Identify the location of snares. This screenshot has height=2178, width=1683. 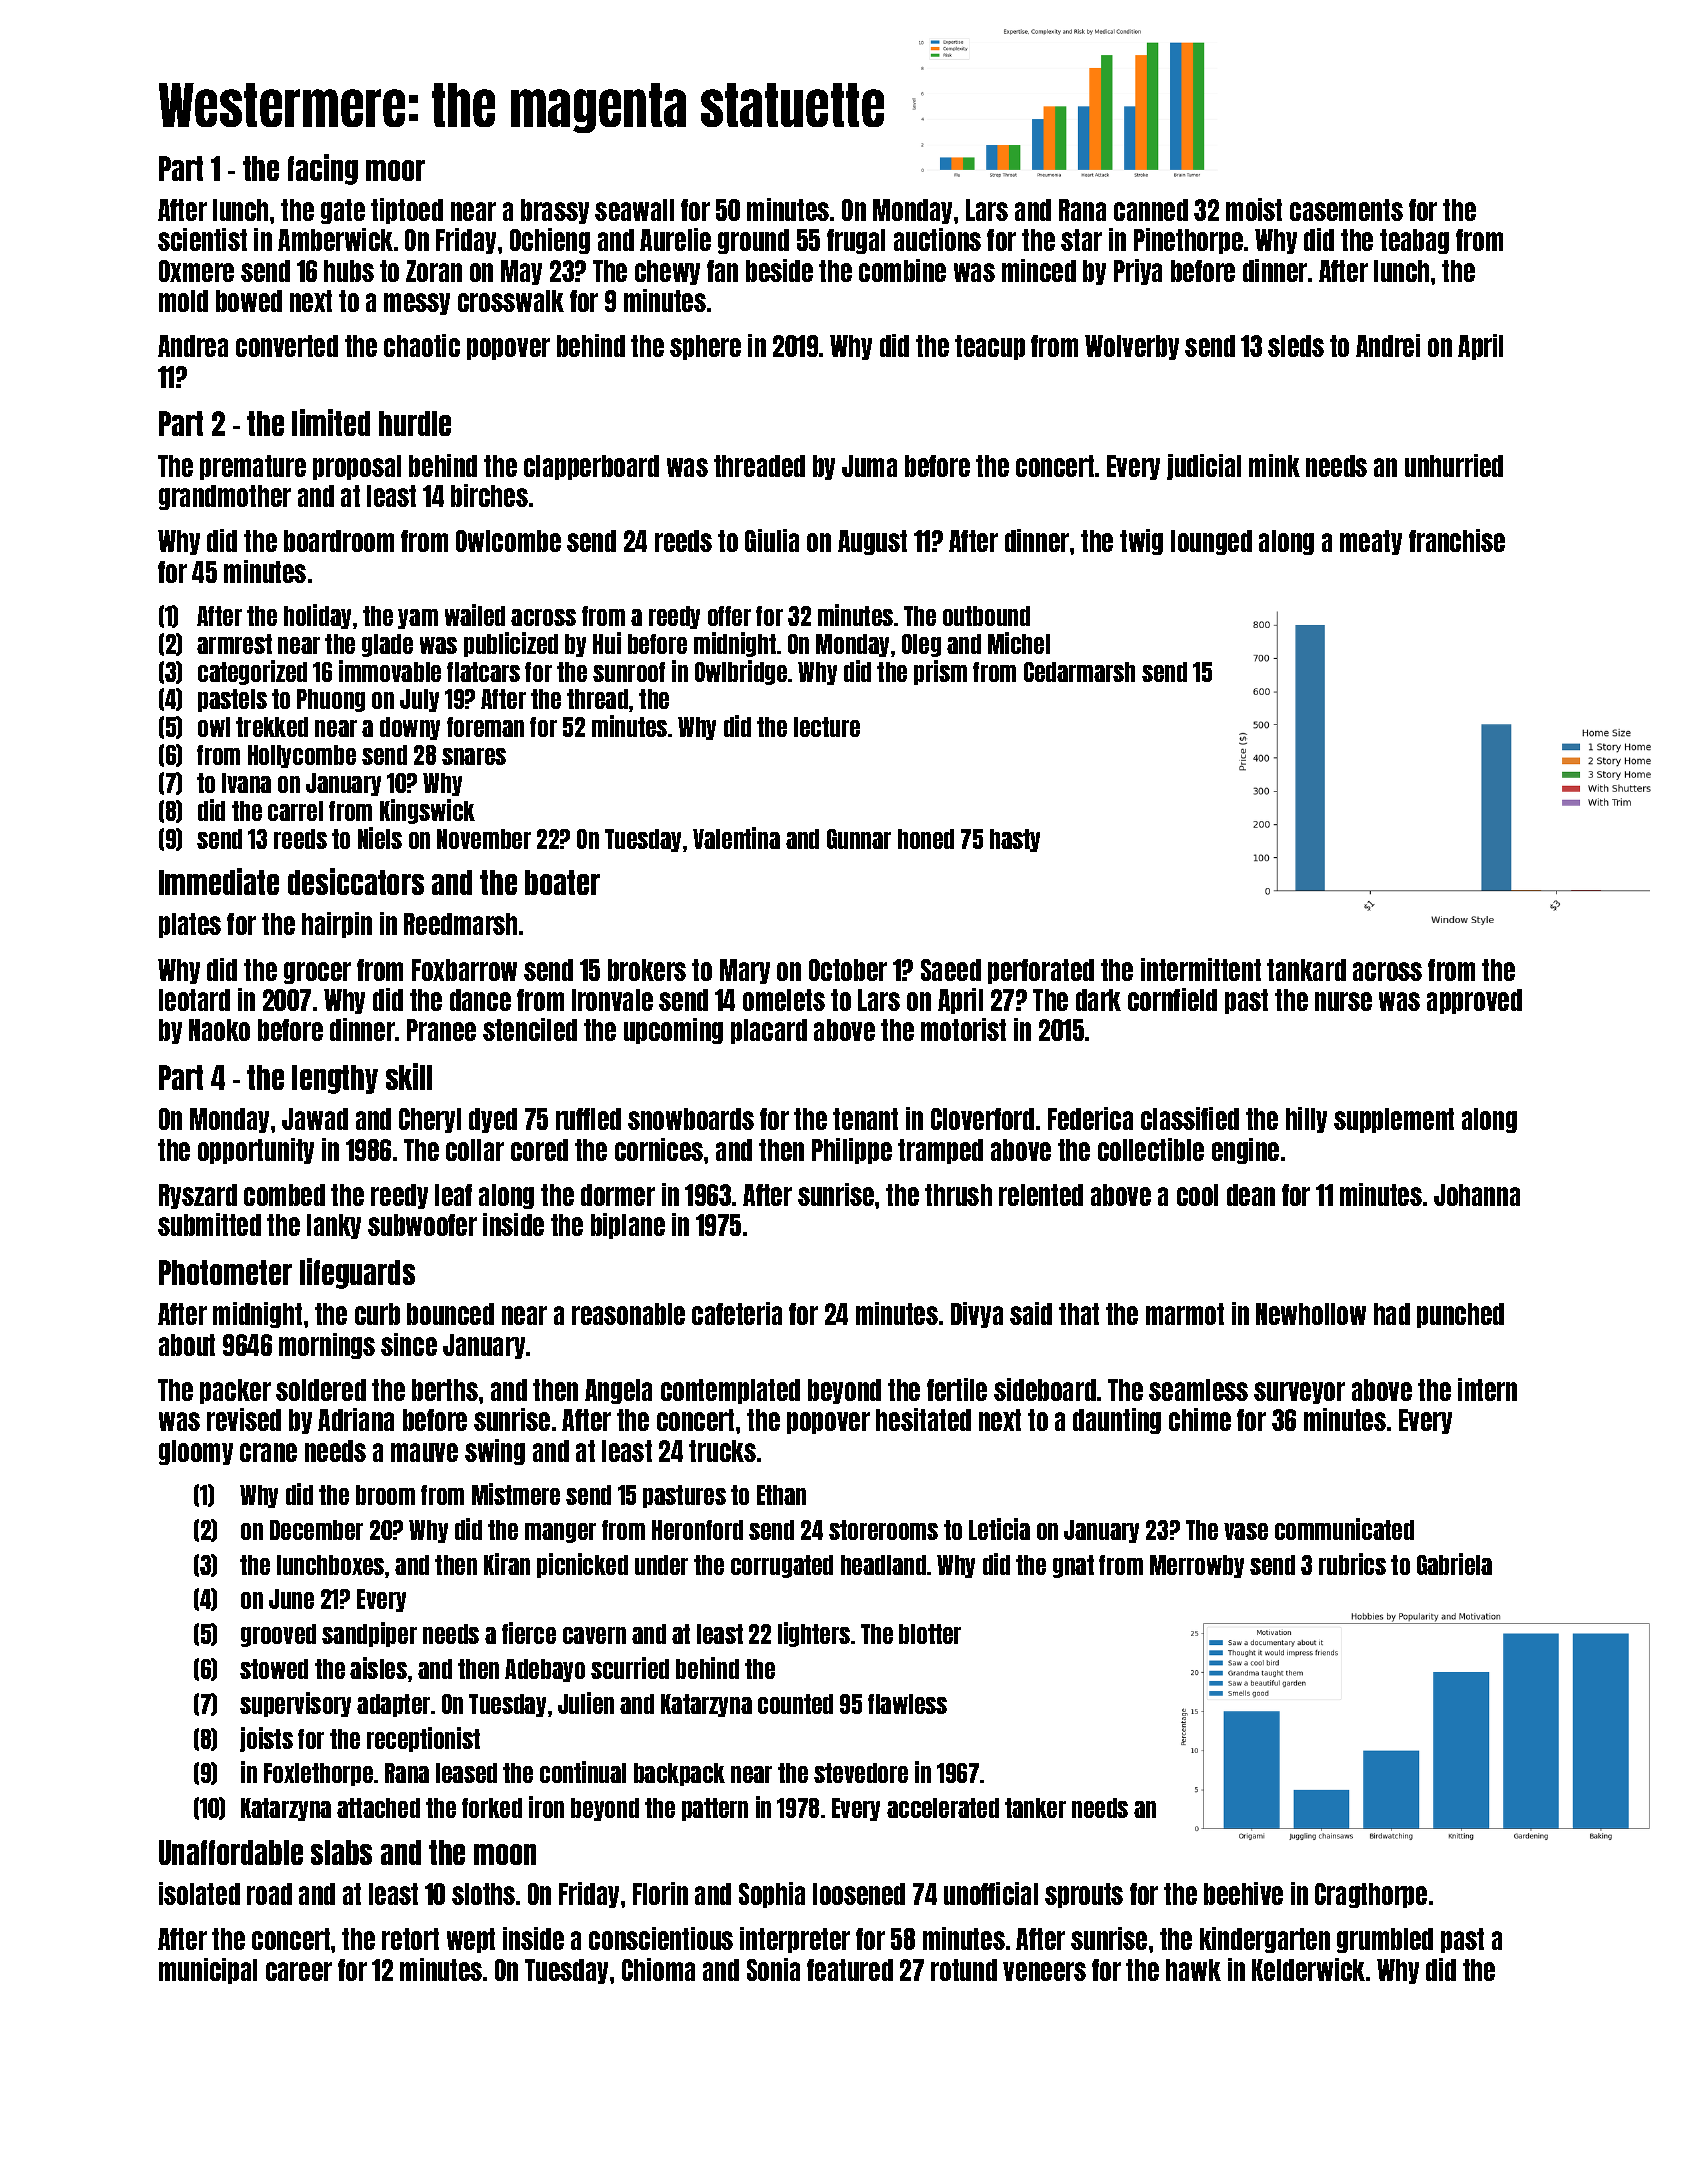
(474, 756).
